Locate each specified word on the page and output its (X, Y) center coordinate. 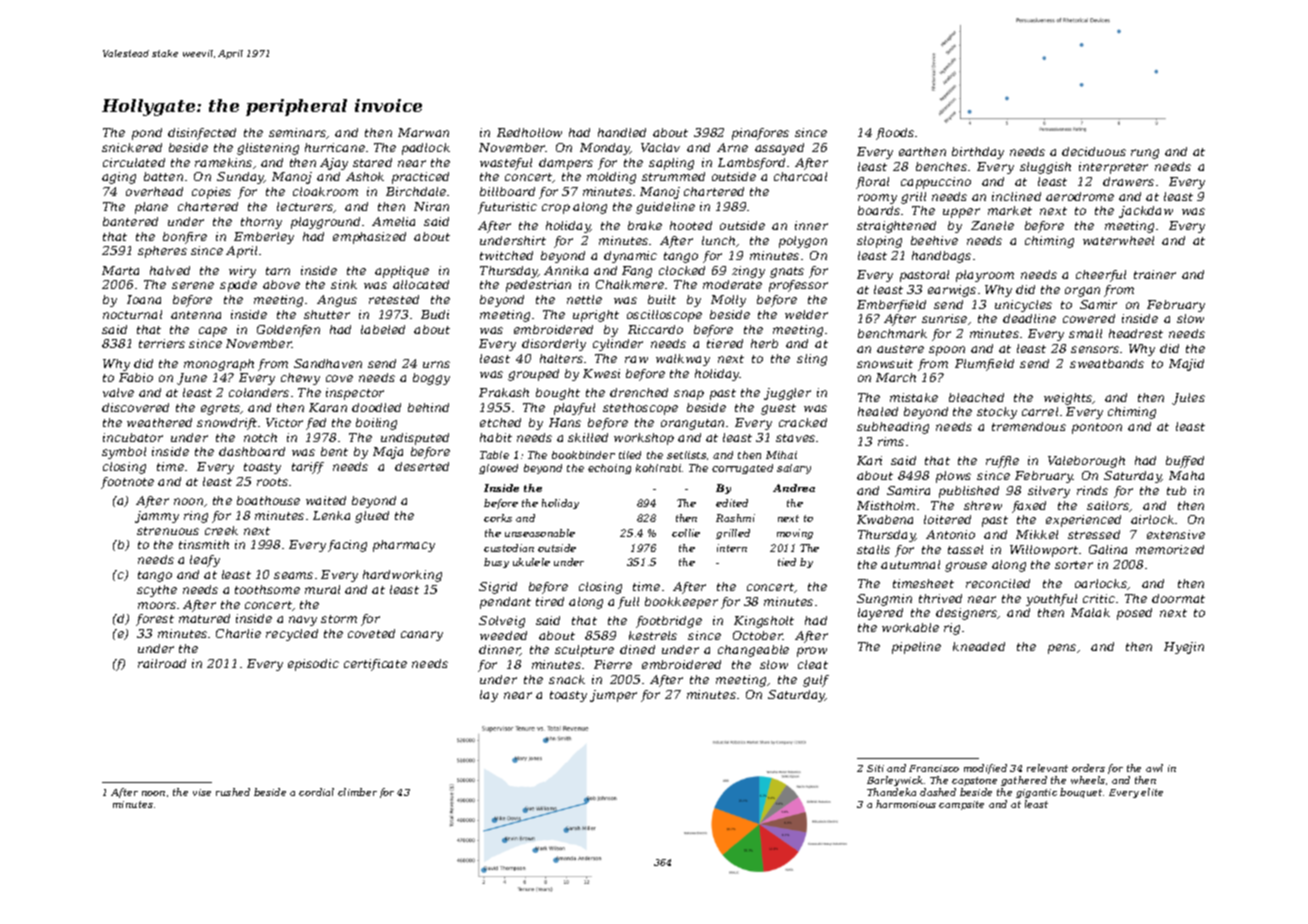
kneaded (979, 646)
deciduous (1094, 151)
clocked (682, 270)
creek (221, 530)
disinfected (202, 134)
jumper (613, 696)
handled (622, 132)
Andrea (794, 488)
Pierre (613, 664)
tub (1176, 490)
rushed (233, 792)
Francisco (934, 768)
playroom (985, 276)
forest (155, 620)
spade (238, 286)
